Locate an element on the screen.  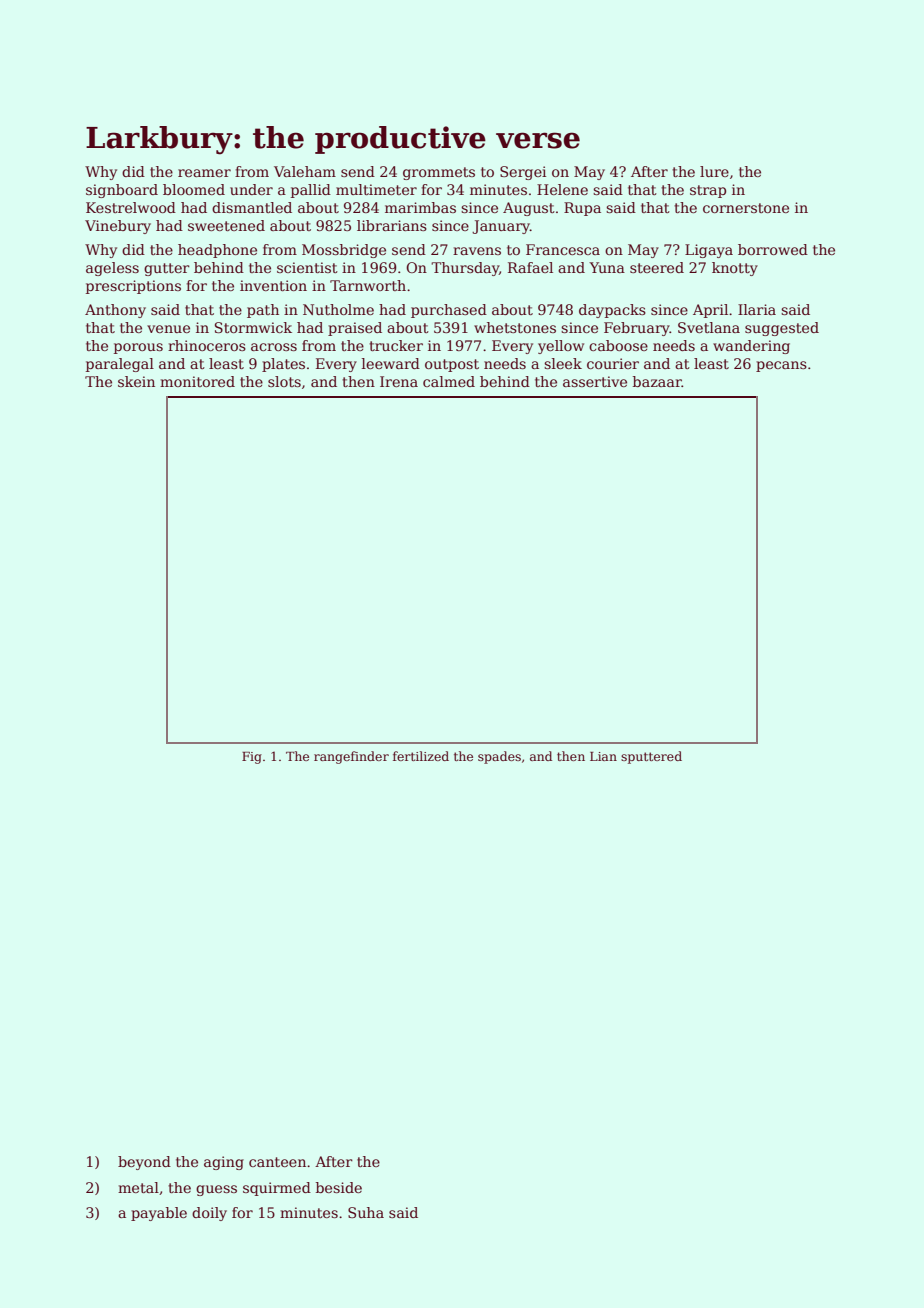
lure is located at coordinates (714, 171).
